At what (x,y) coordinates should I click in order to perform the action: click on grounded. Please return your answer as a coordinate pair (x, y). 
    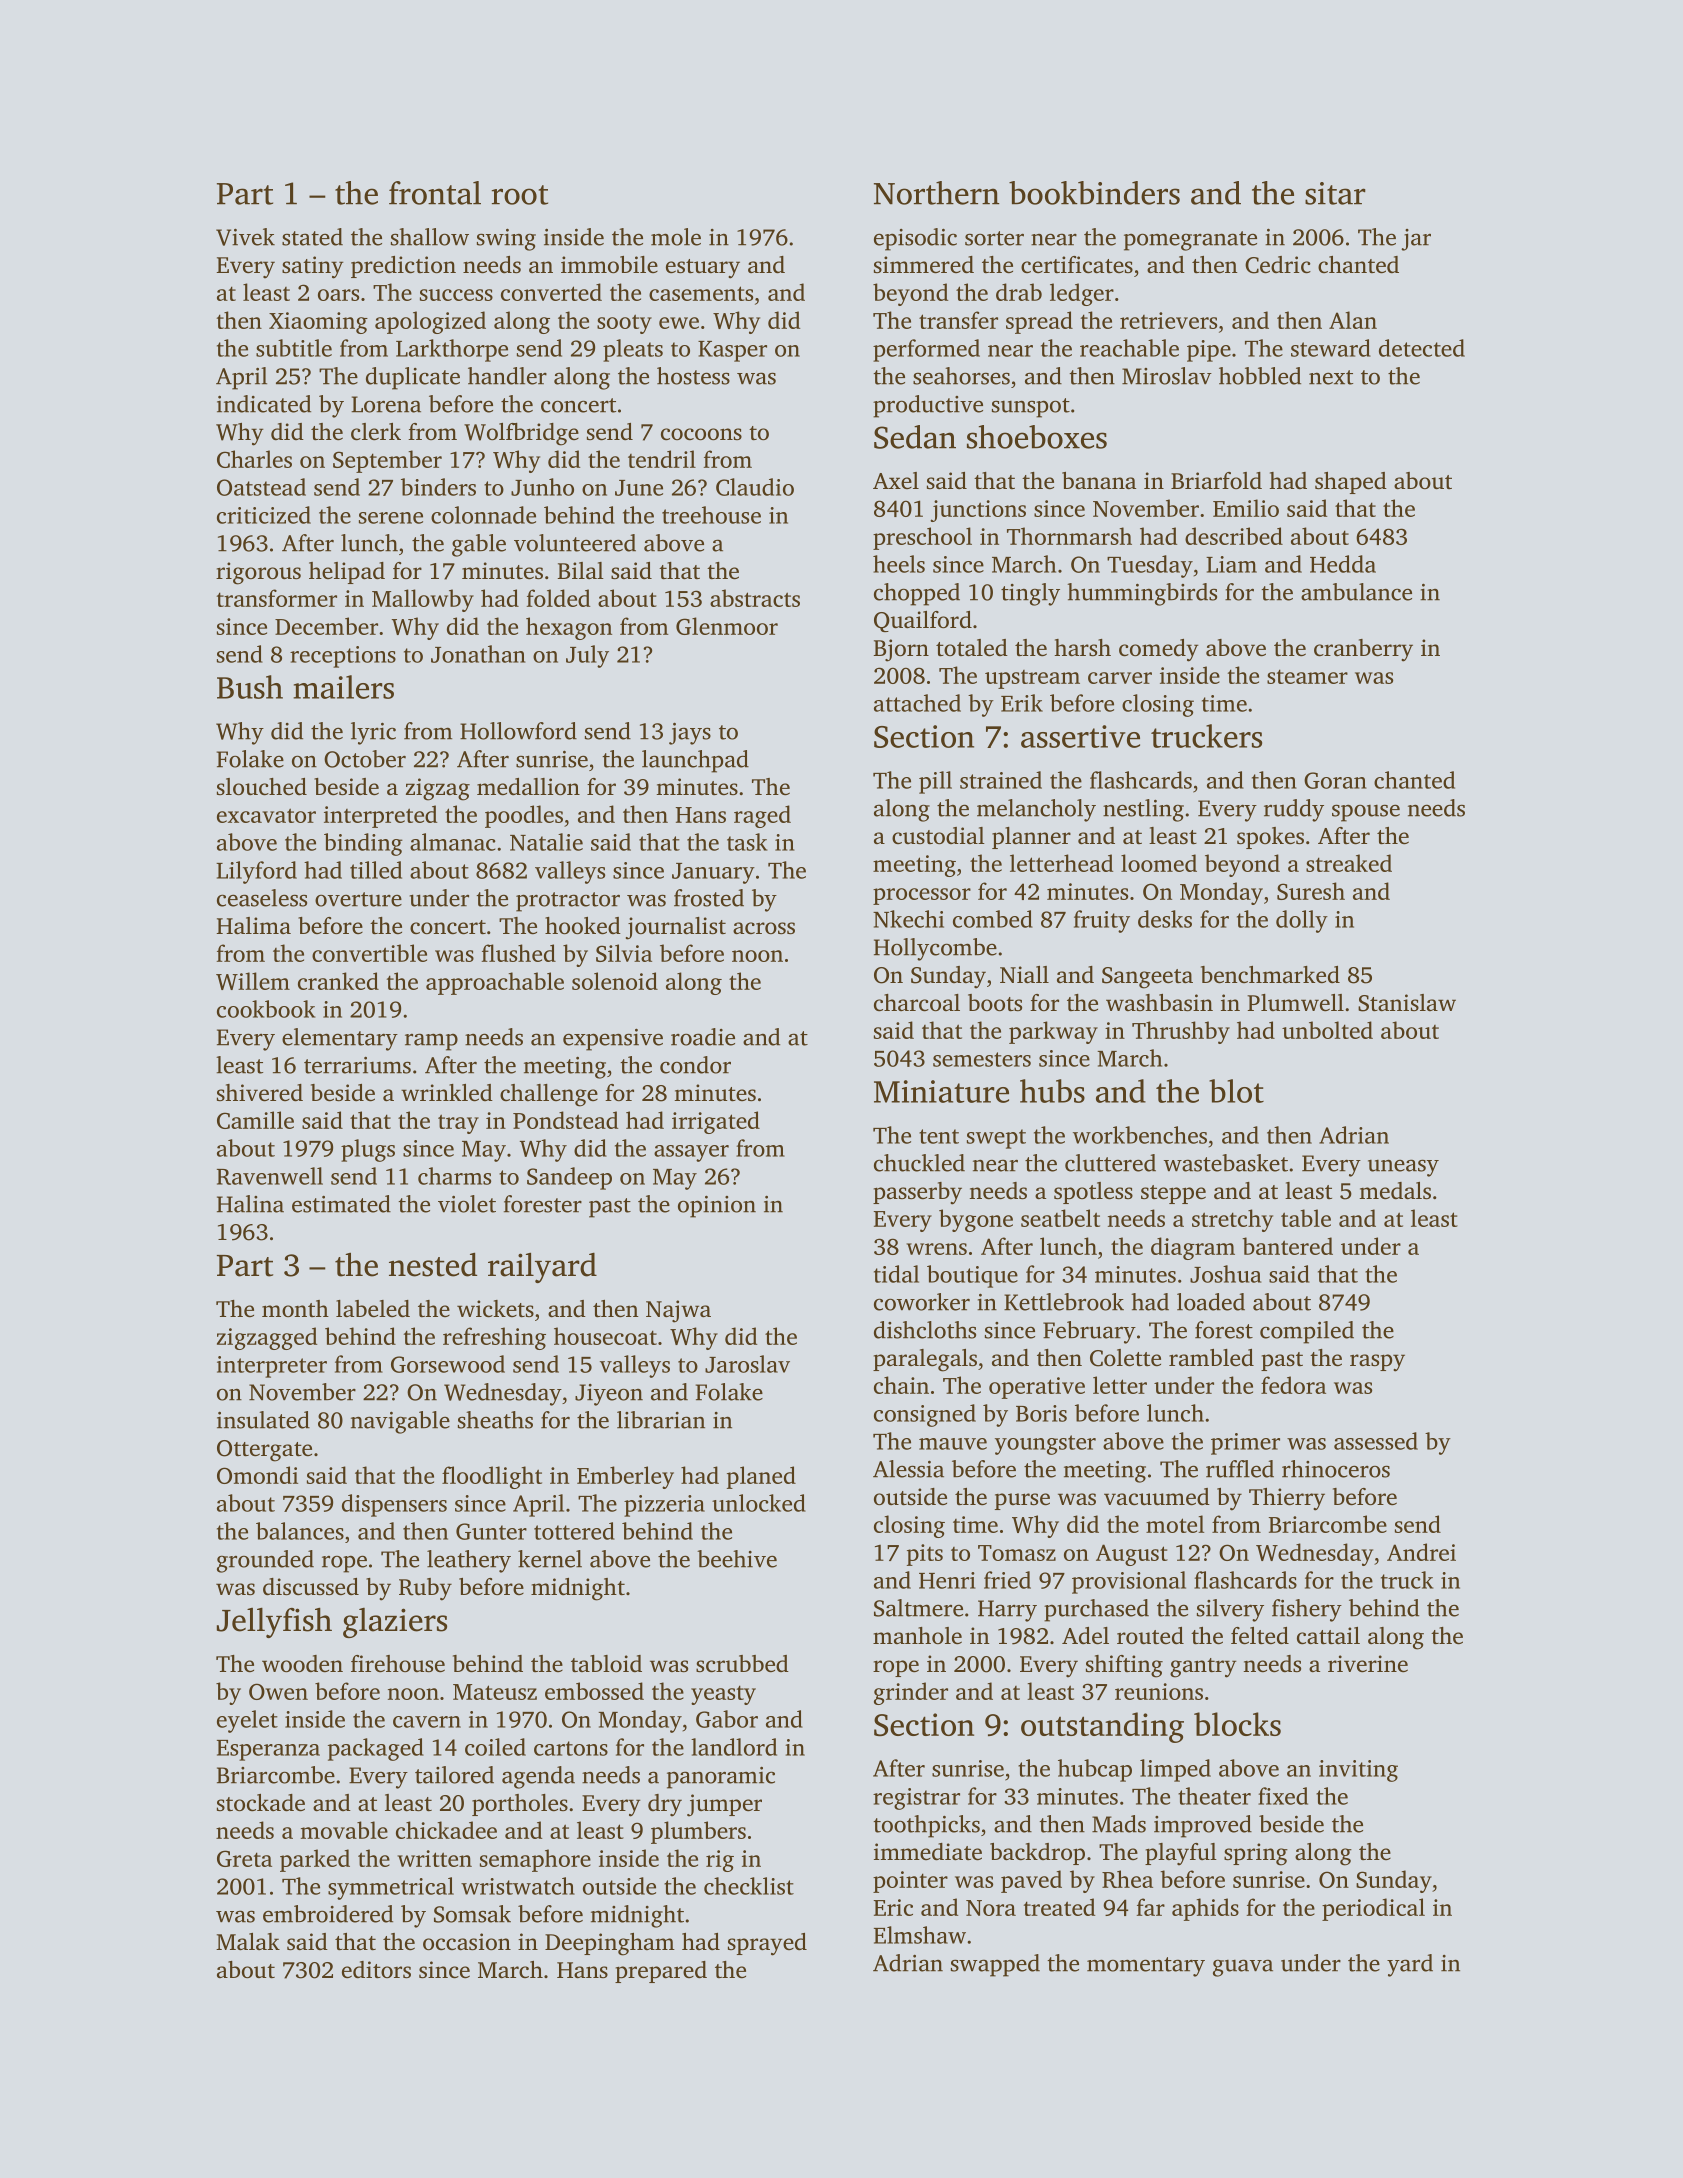
    Looking at the image, I should click on (265, 1561).
